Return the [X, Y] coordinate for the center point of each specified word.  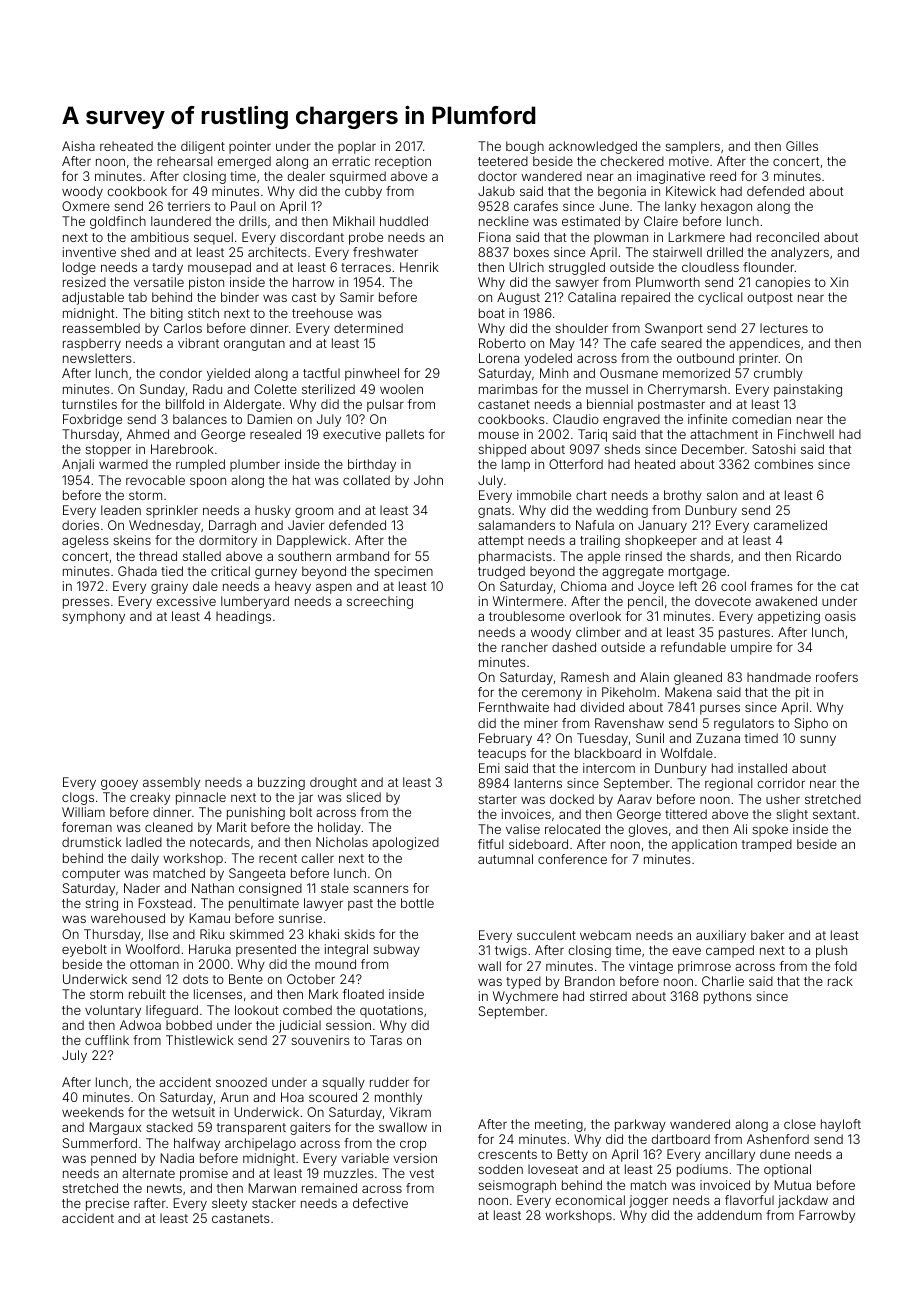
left [688, 586]
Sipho [811, 724]
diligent [203, 147]
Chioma [583, 586]
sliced [363, 797]
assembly [171, 783]
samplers [692, 147]
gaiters [310, 1128]
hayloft [841, 1125]
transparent [251, 1129]
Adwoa [140, 1025]
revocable [155, 480]
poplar [357, 147]
